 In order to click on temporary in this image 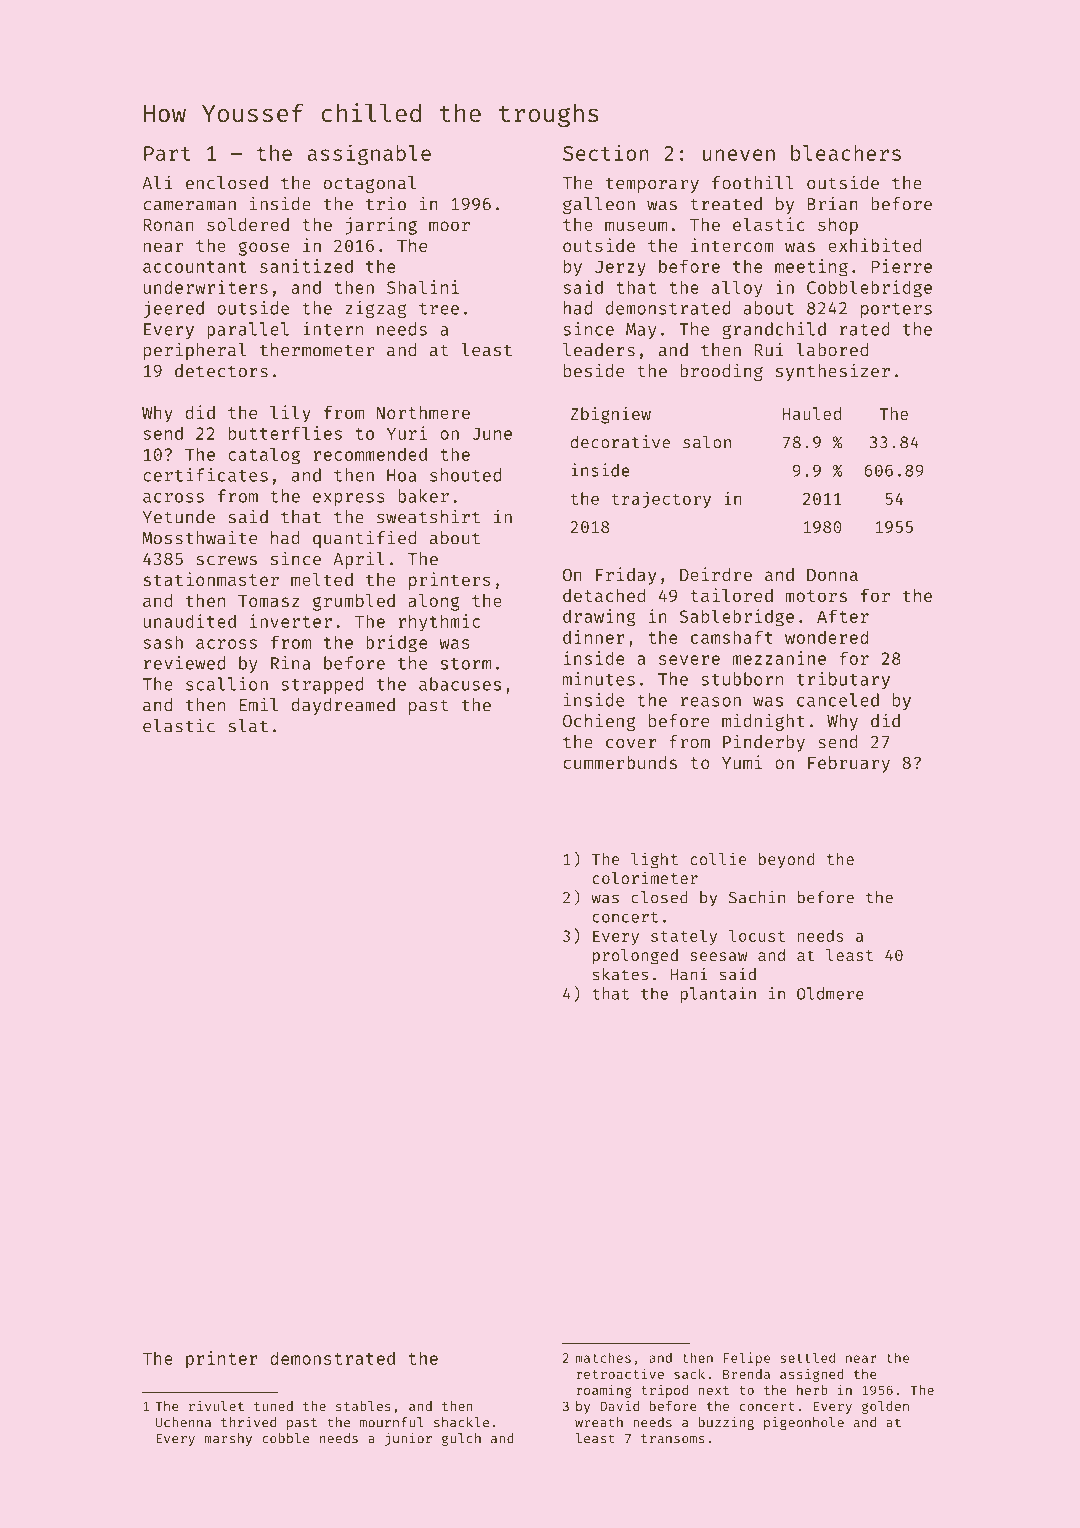, I will do `click(652, 185)`.
